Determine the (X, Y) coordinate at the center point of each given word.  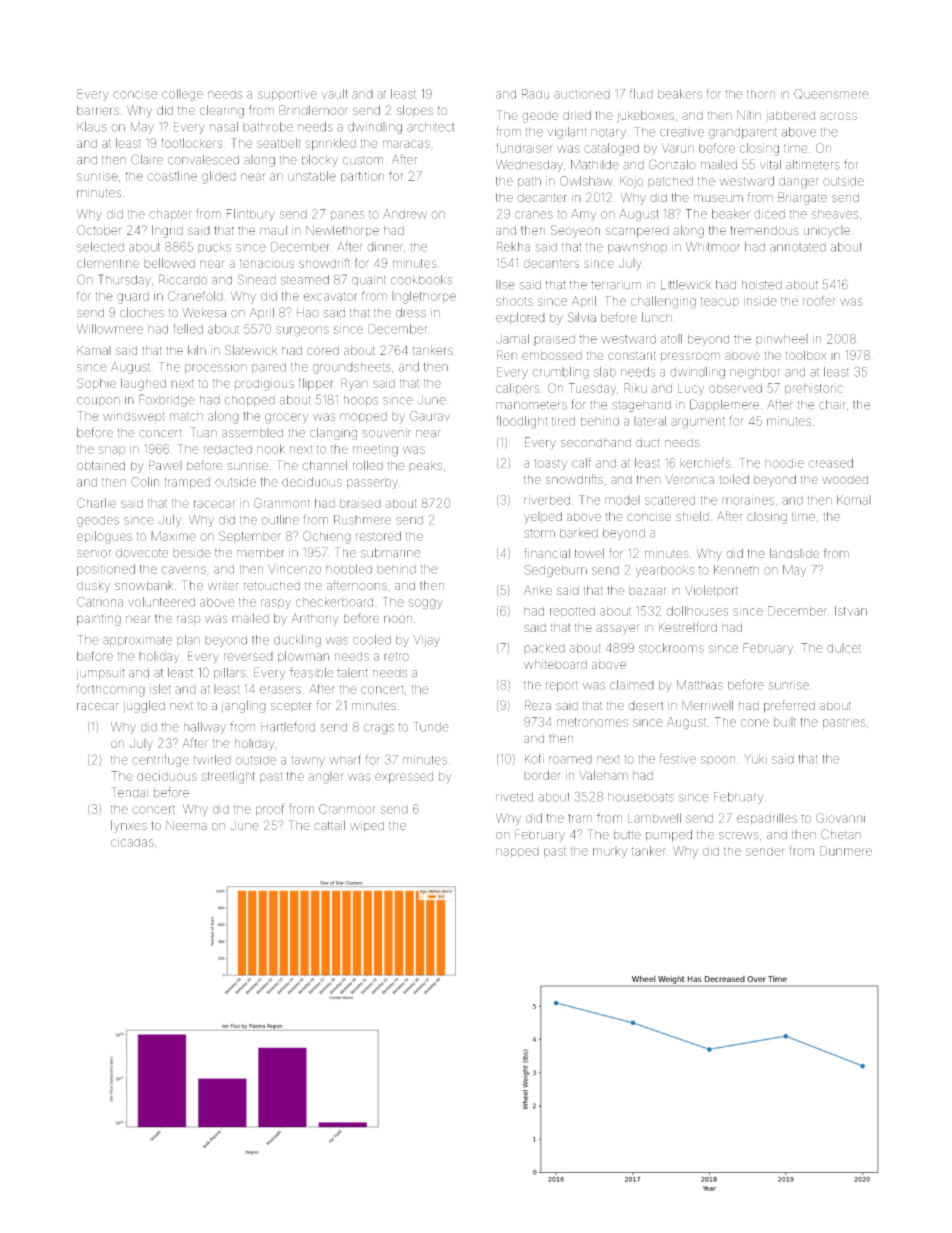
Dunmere (846, 851)
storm (539, 533)
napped (517, 852)
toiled (734, 479)
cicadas (132, 842)
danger (798, 183)
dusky (93, 587)
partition (362, 177)
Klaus (92, 127)
